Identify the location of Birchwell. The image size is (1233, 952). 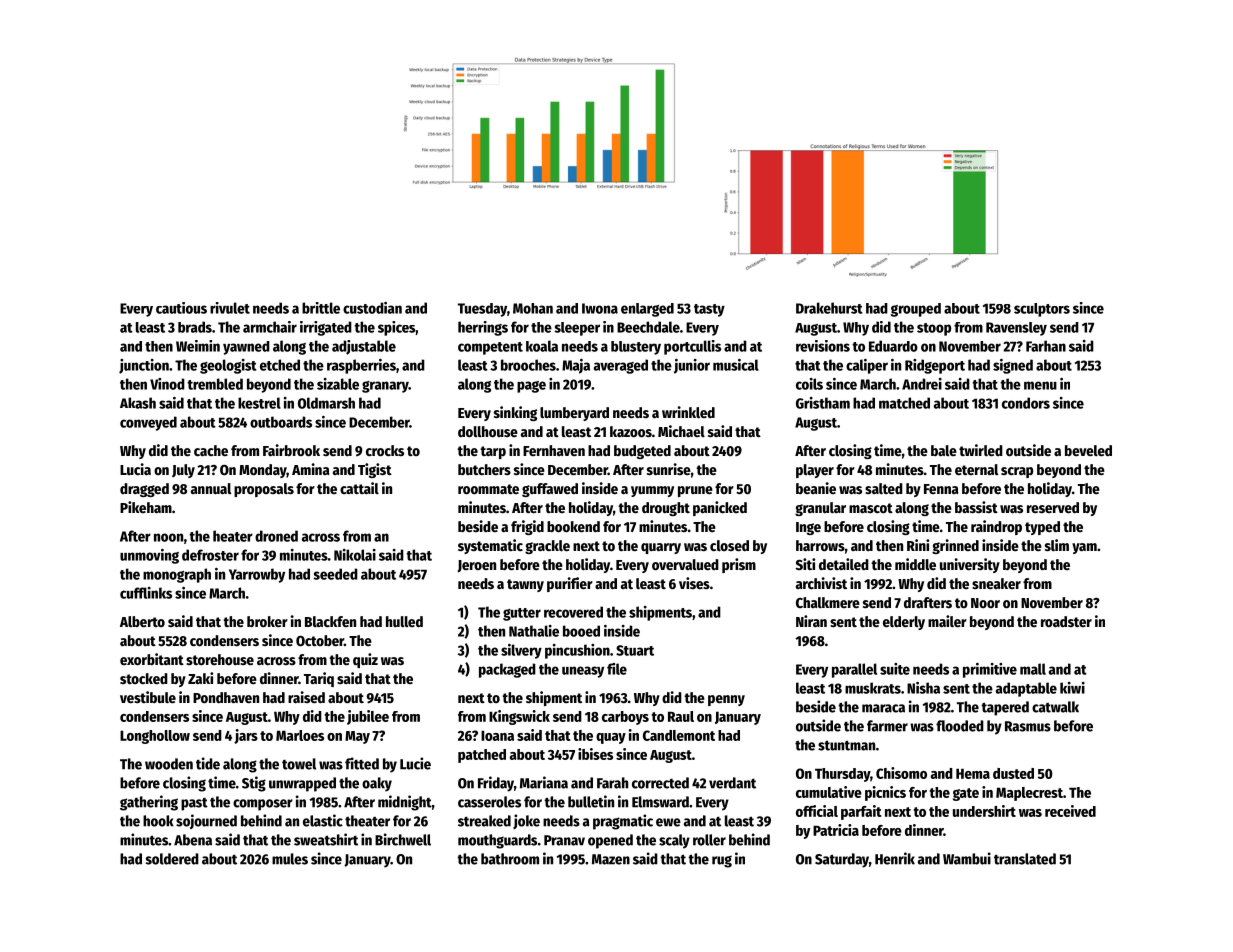
(403, 839).
